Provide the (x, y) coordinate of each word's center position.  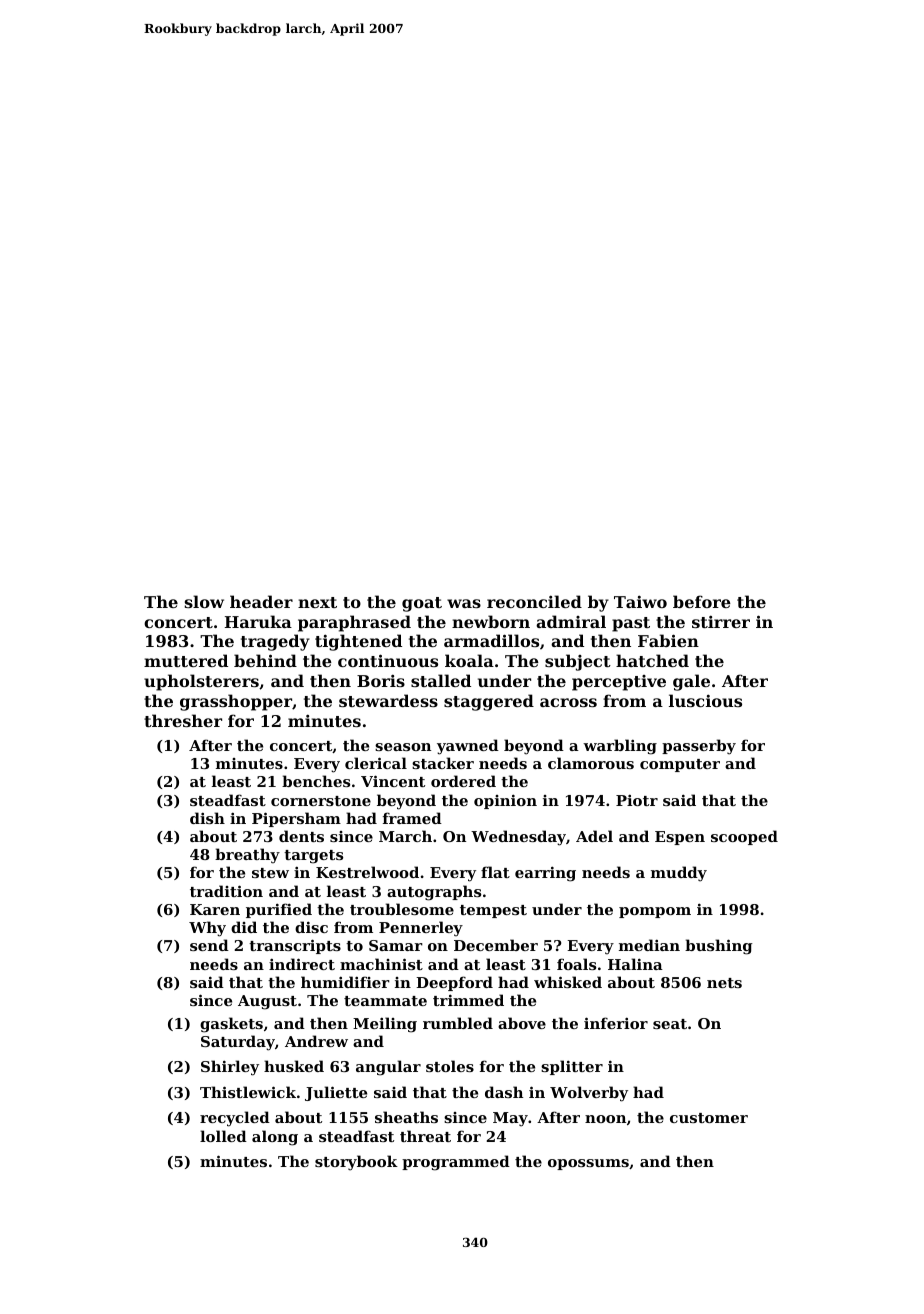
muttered (186, 660)
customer (709, 1118)
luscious (705, 700)
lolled (223, 1136)
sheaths (406, 1117)
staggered (489, 702)
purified (279, 910)
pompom (655, 912)
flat (495, 872)
